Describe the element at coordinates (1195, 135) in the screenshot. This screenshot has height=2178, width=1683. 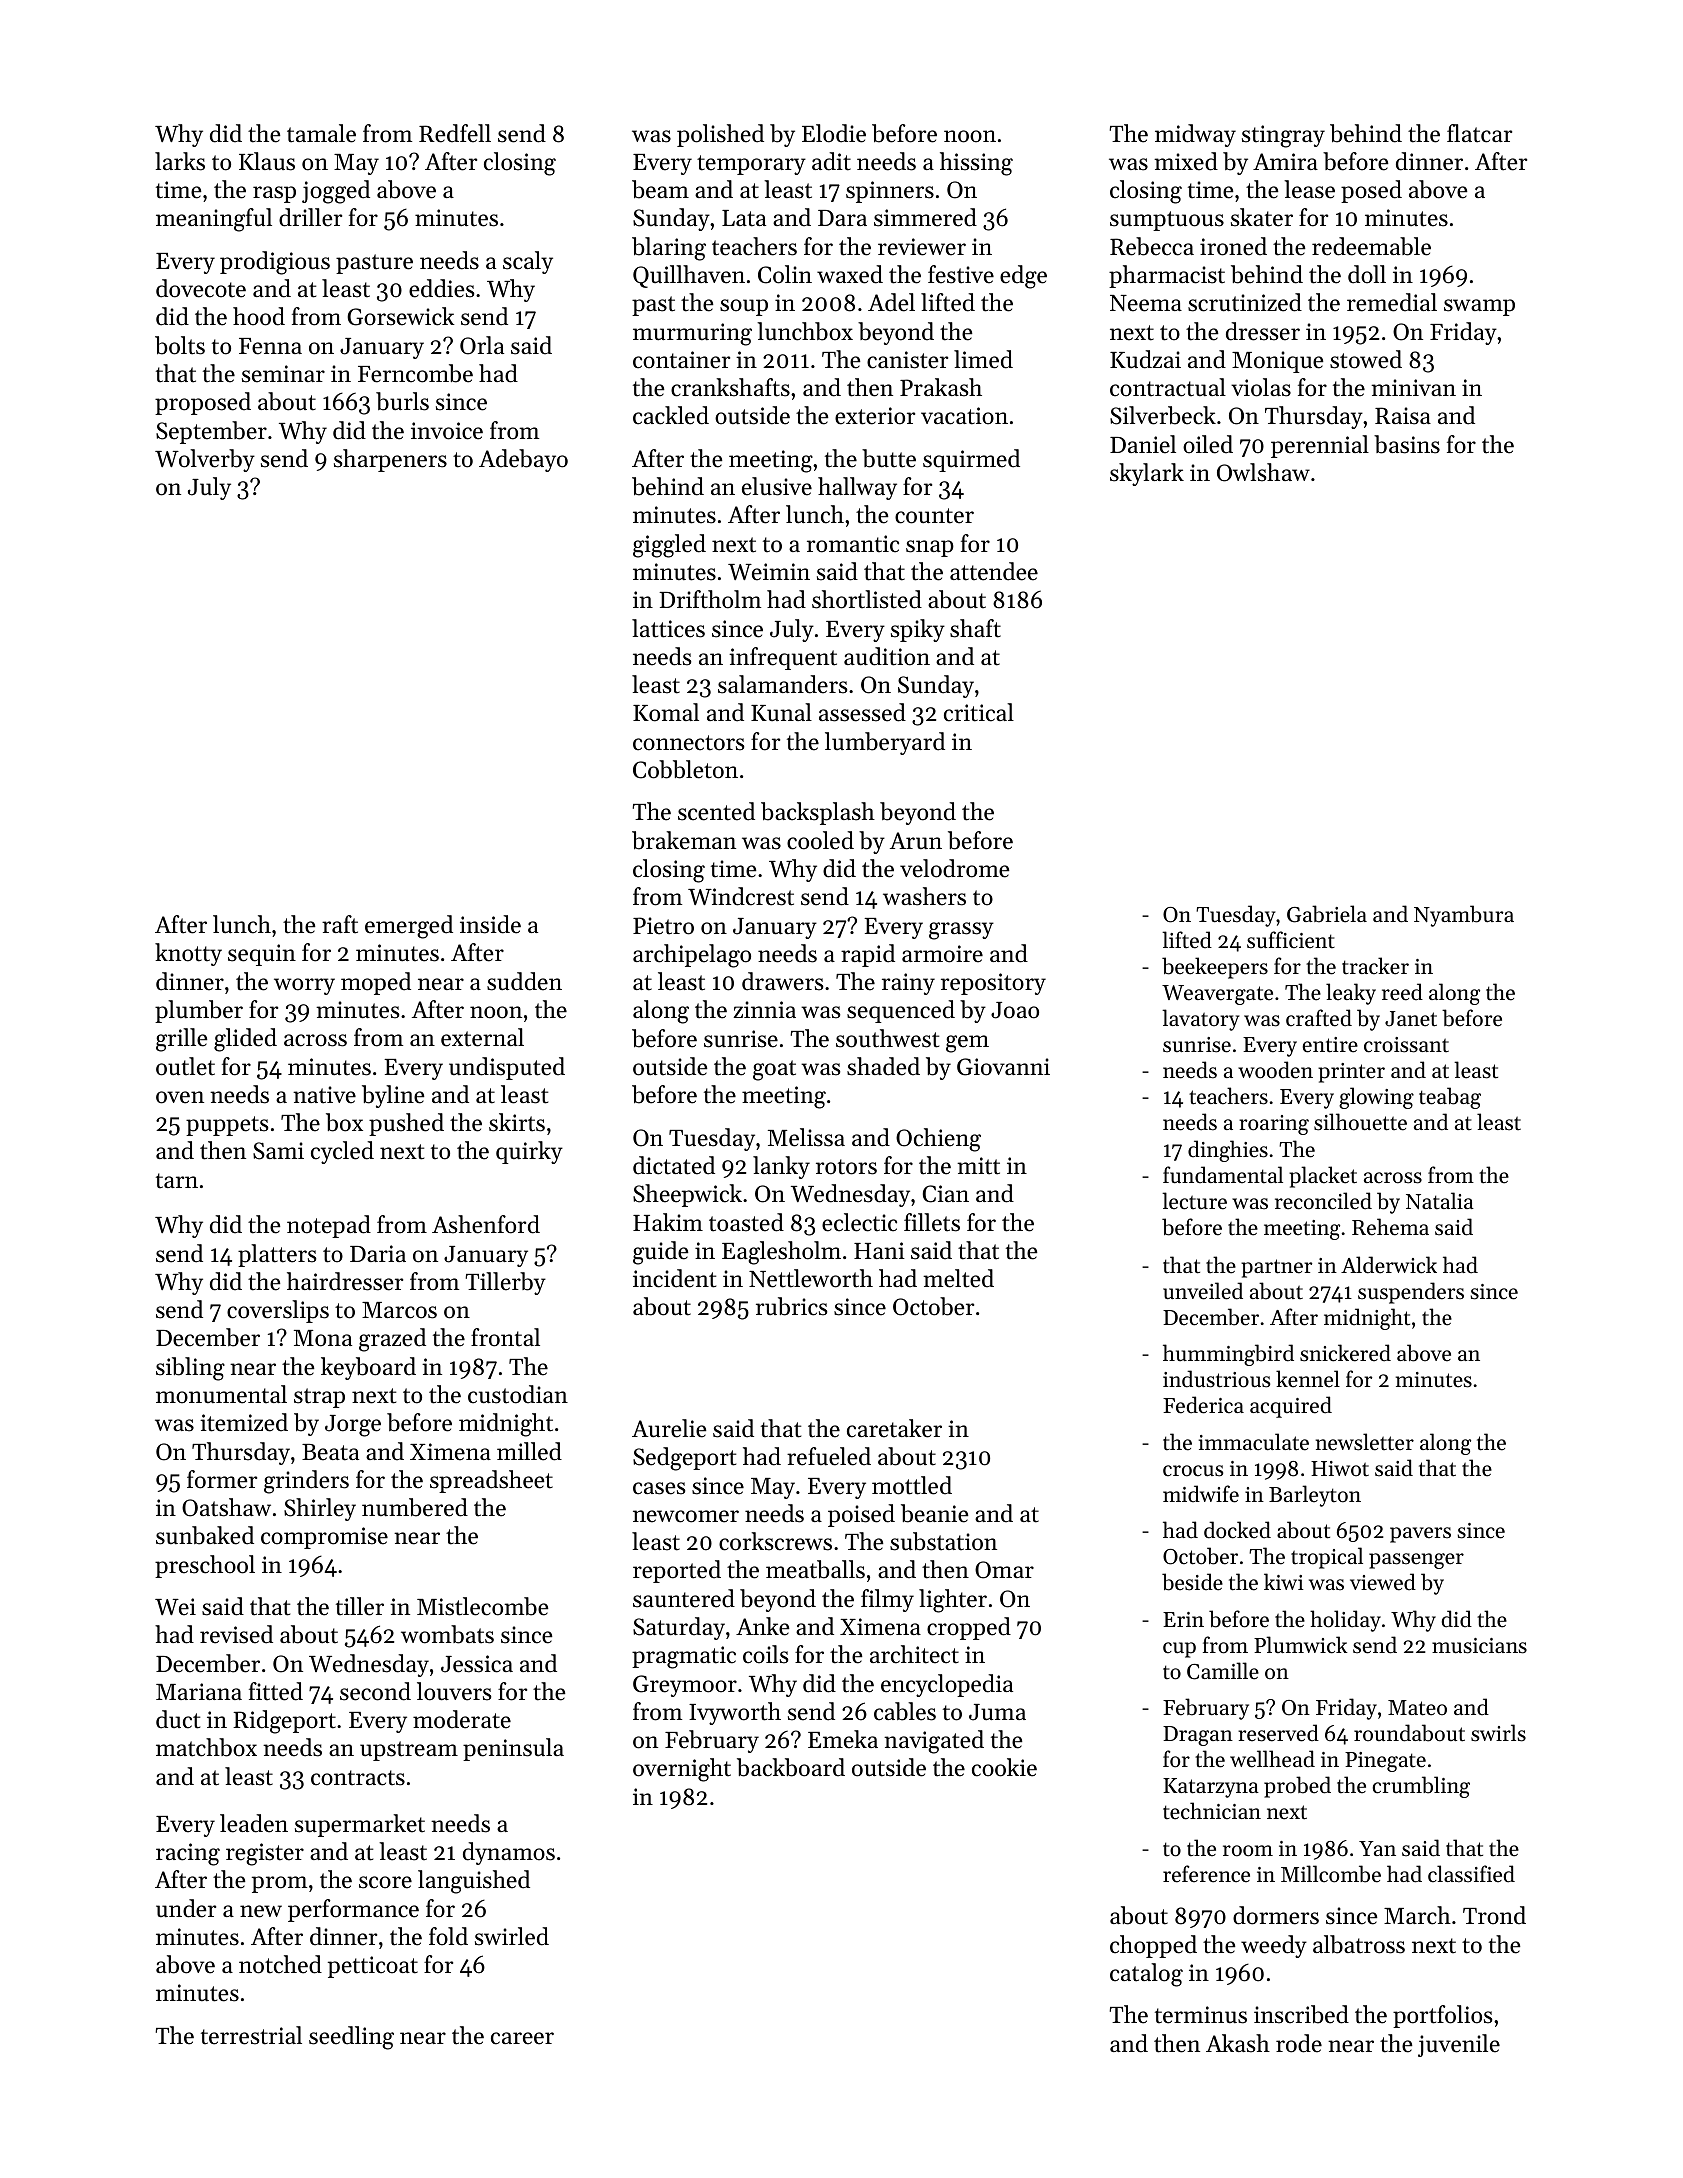
I see `midway` at that location.
